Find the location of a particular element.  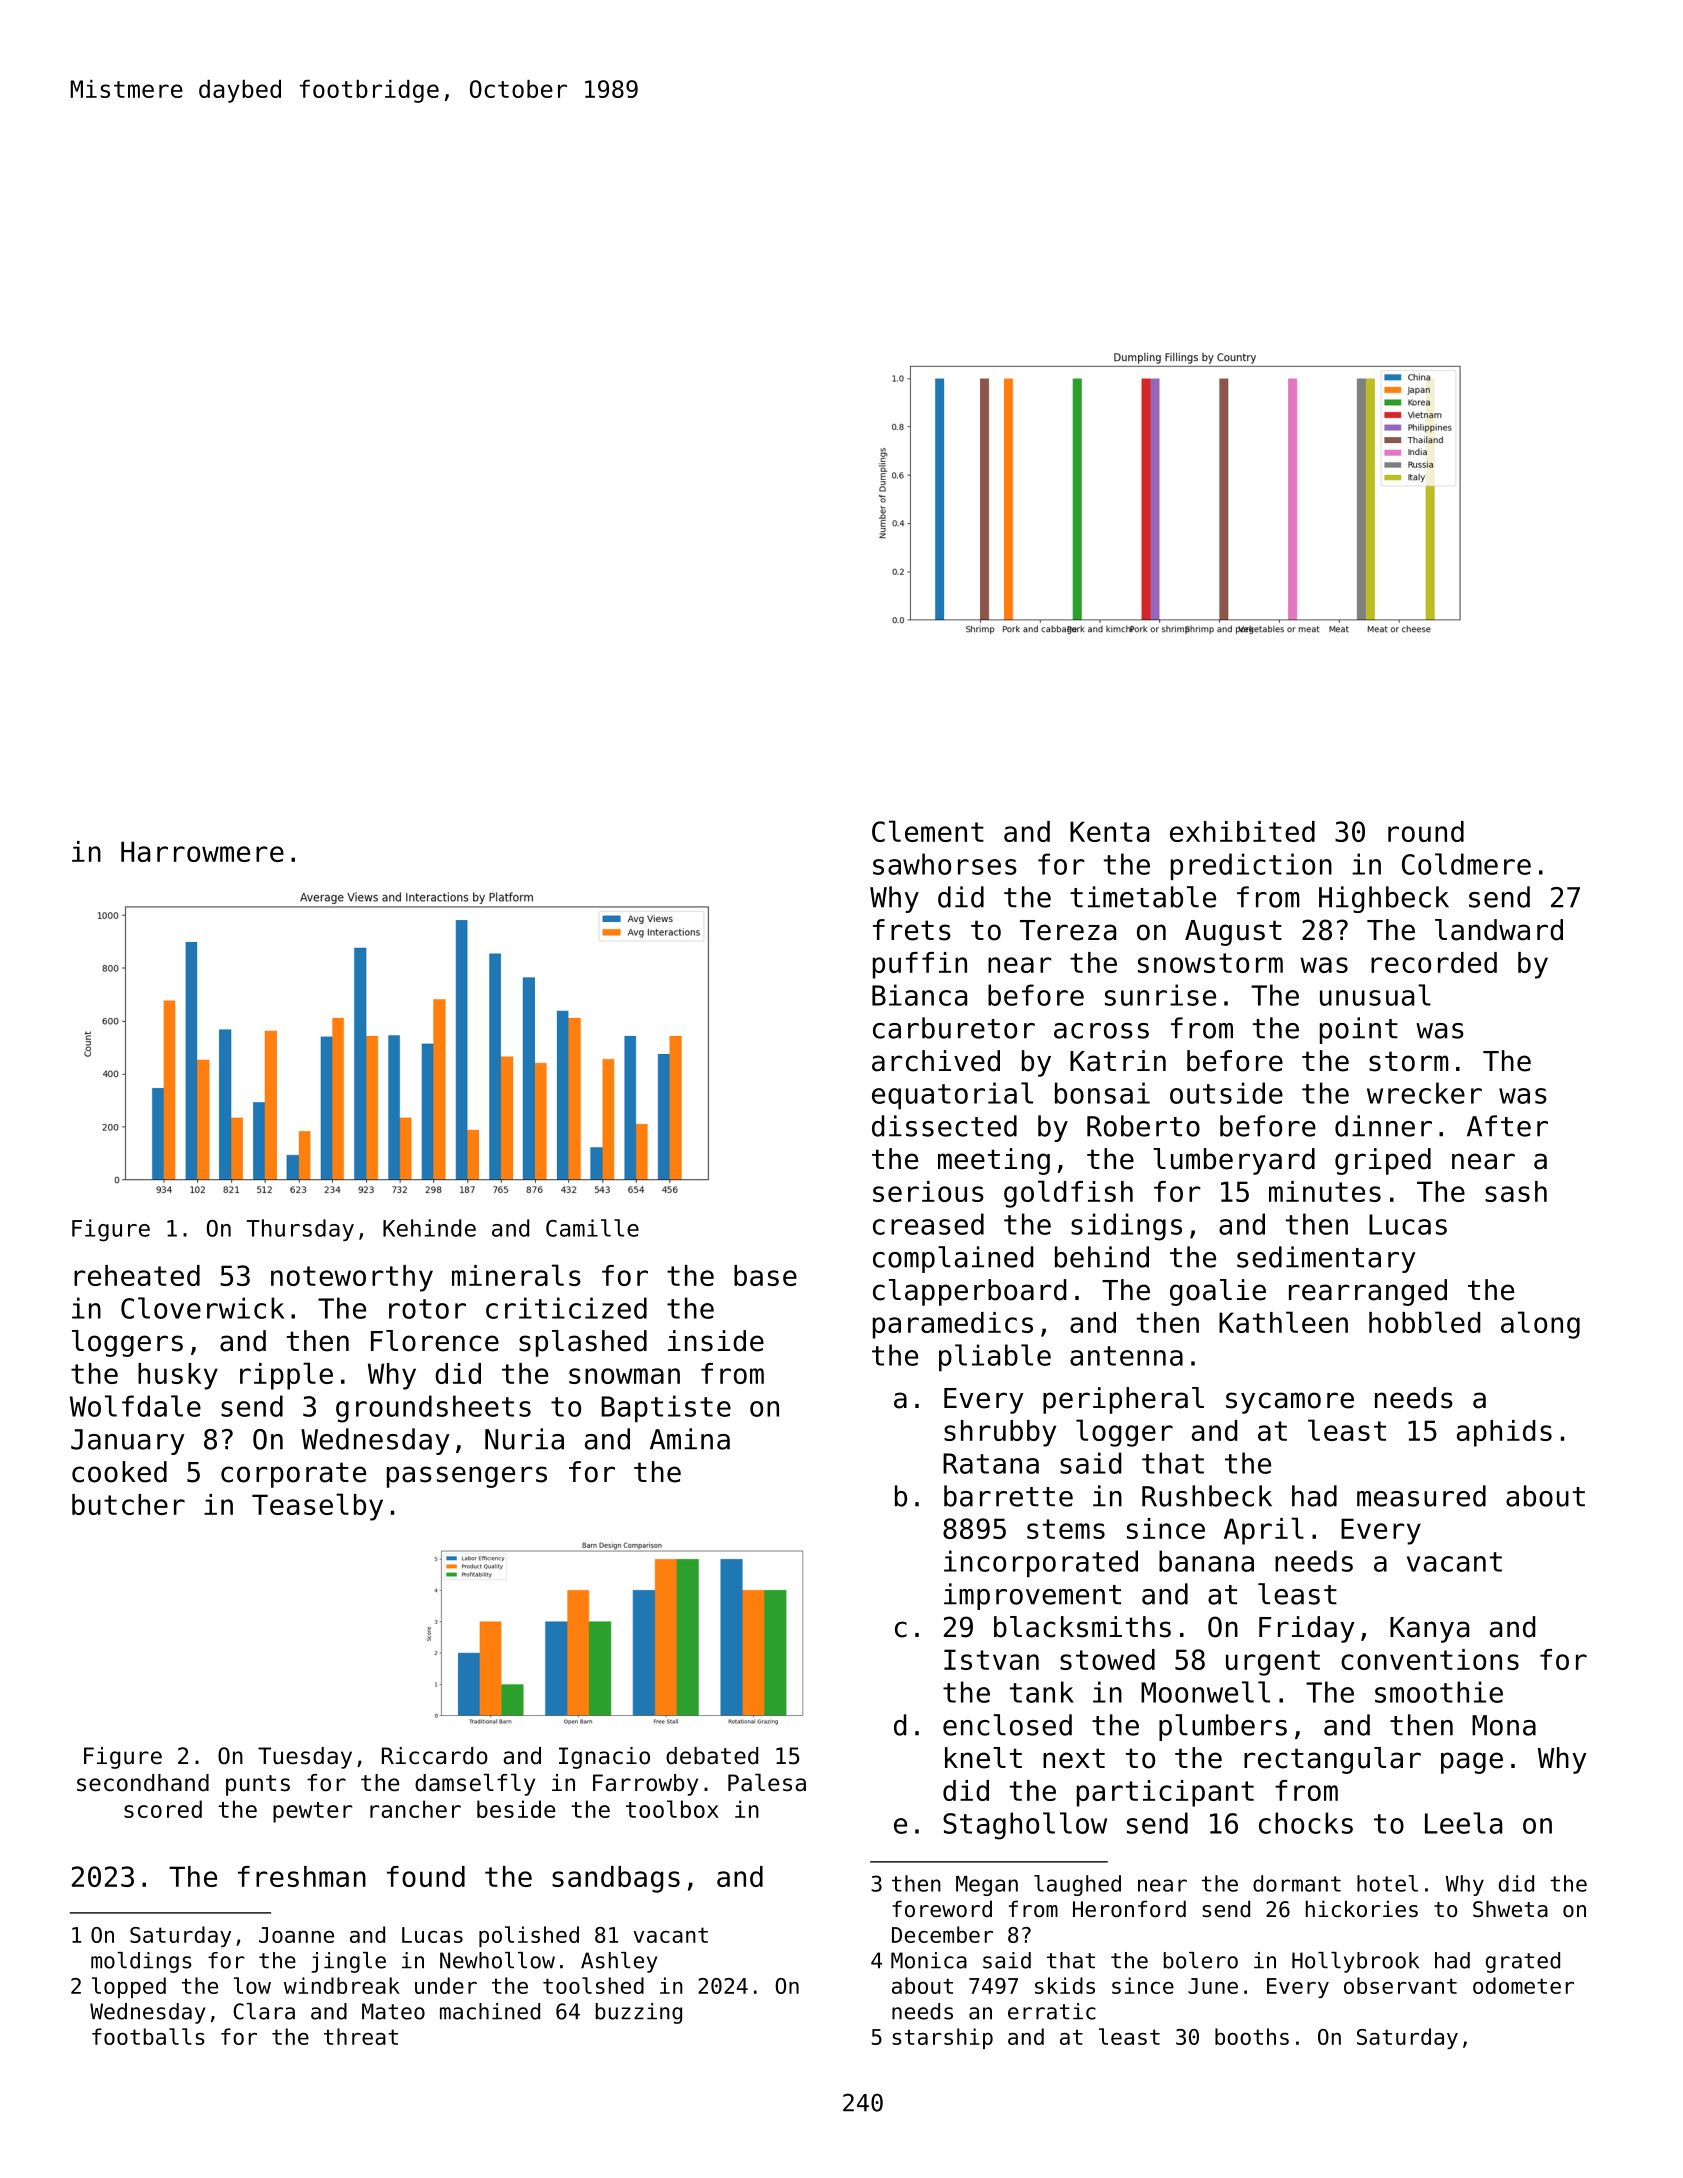

inside is located at coordinates (716, 1341).
